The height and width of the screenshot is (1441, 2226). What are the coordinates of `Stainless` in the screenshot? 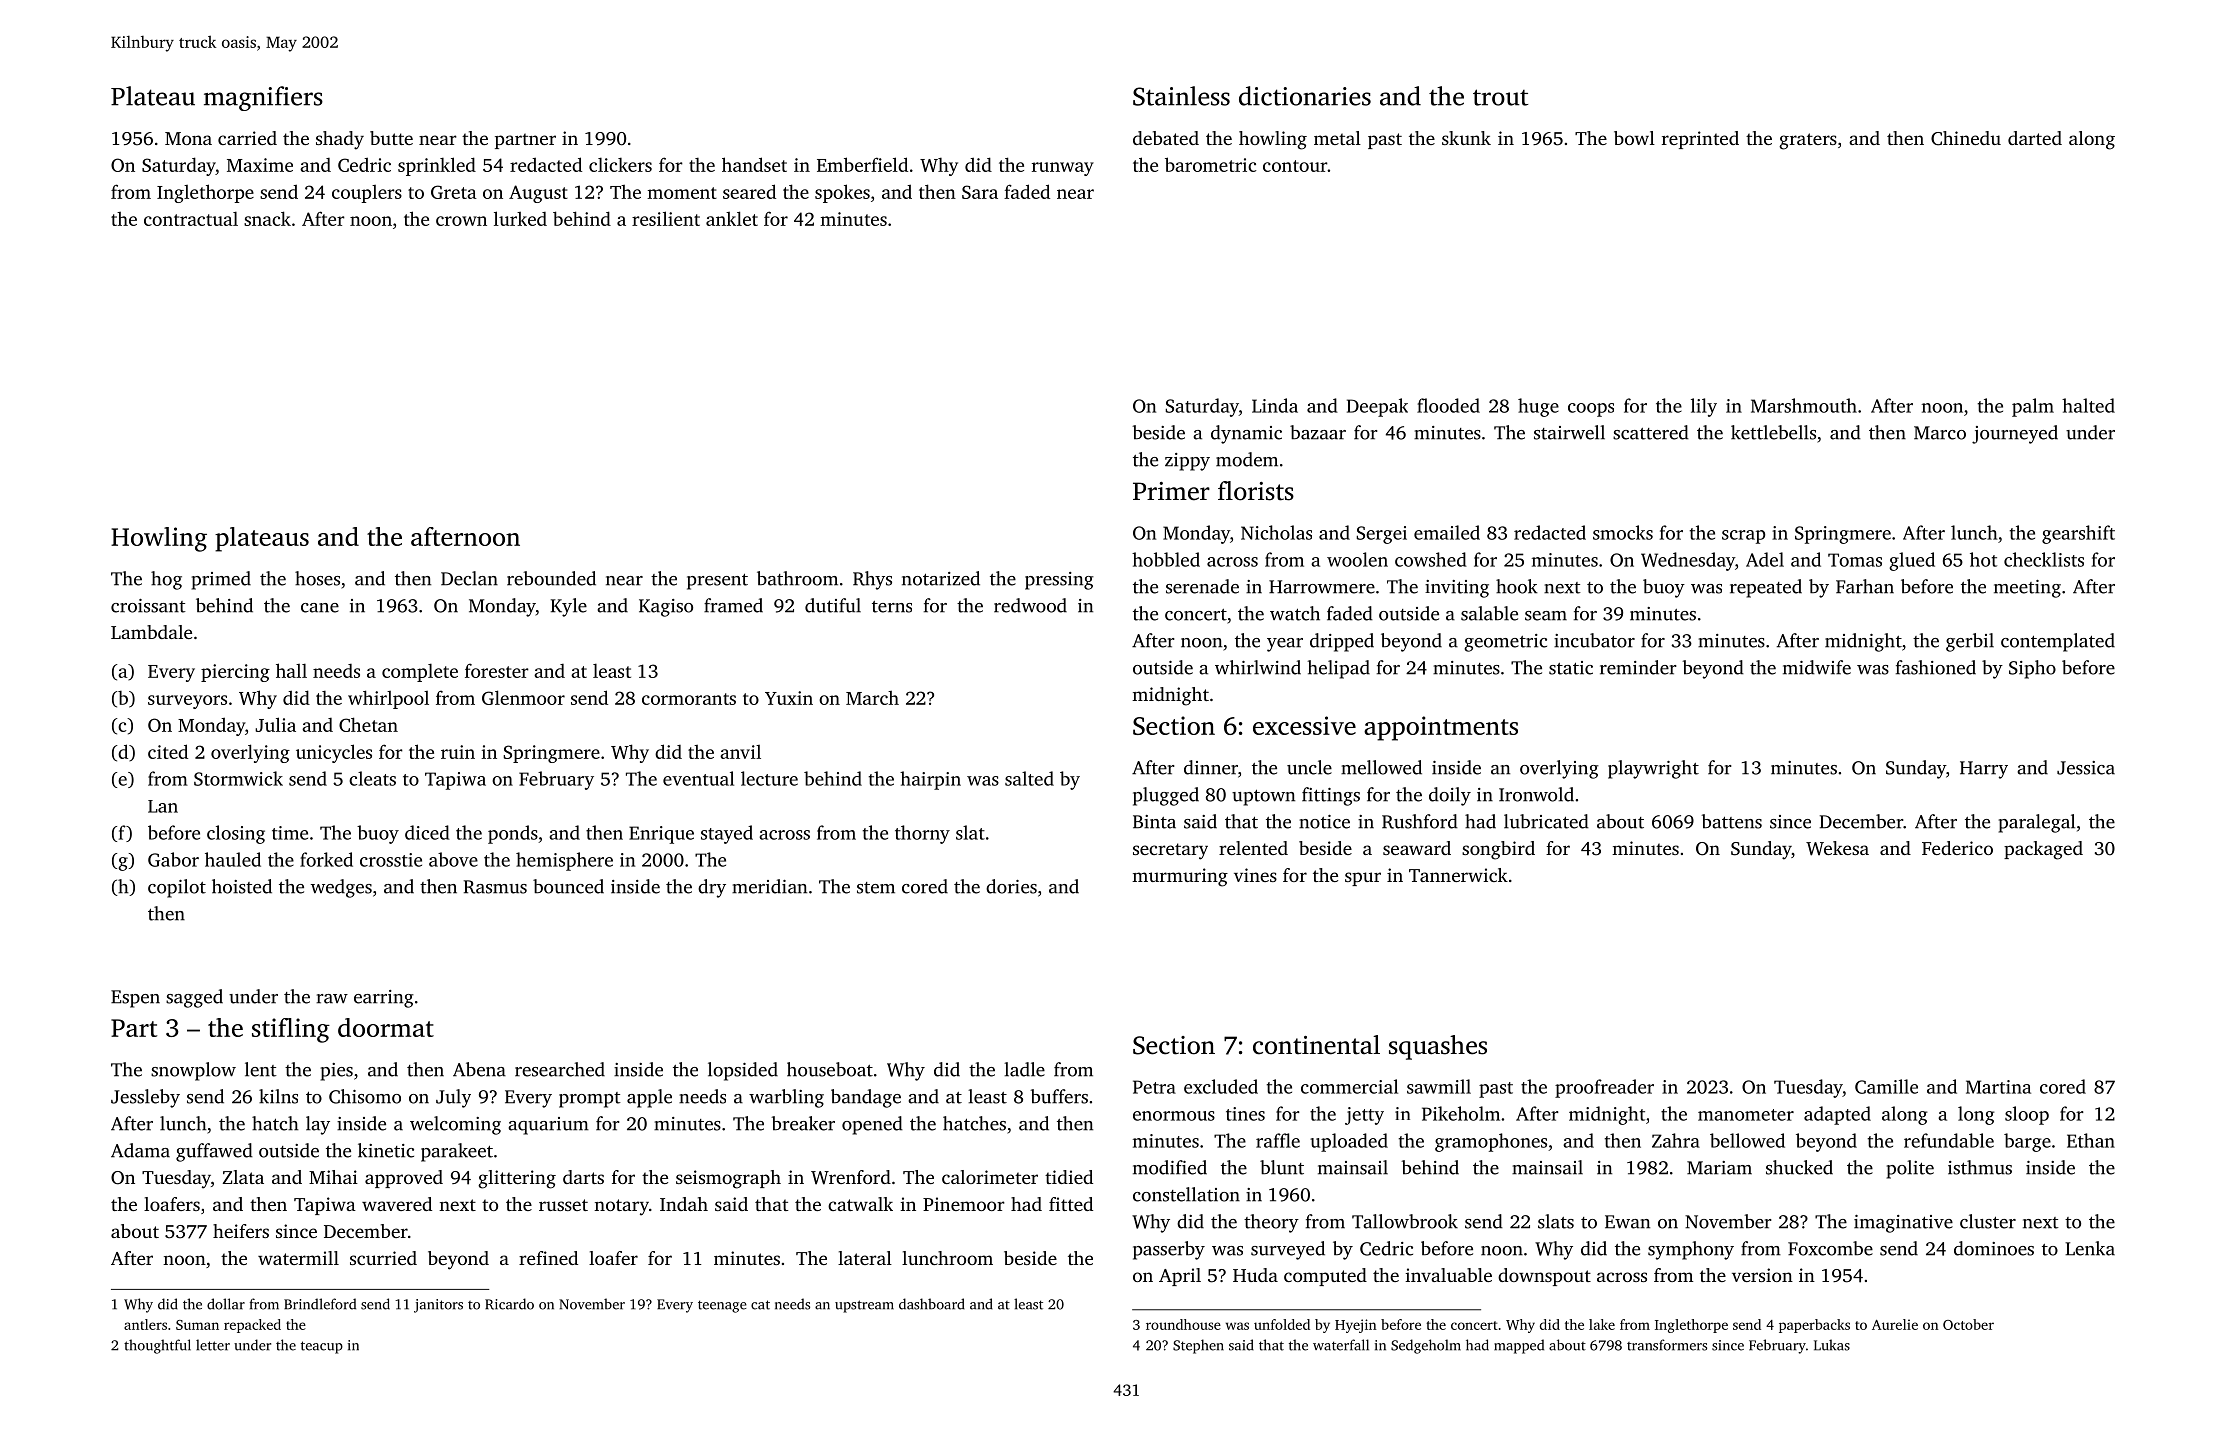 It's located at (1181, 96).
